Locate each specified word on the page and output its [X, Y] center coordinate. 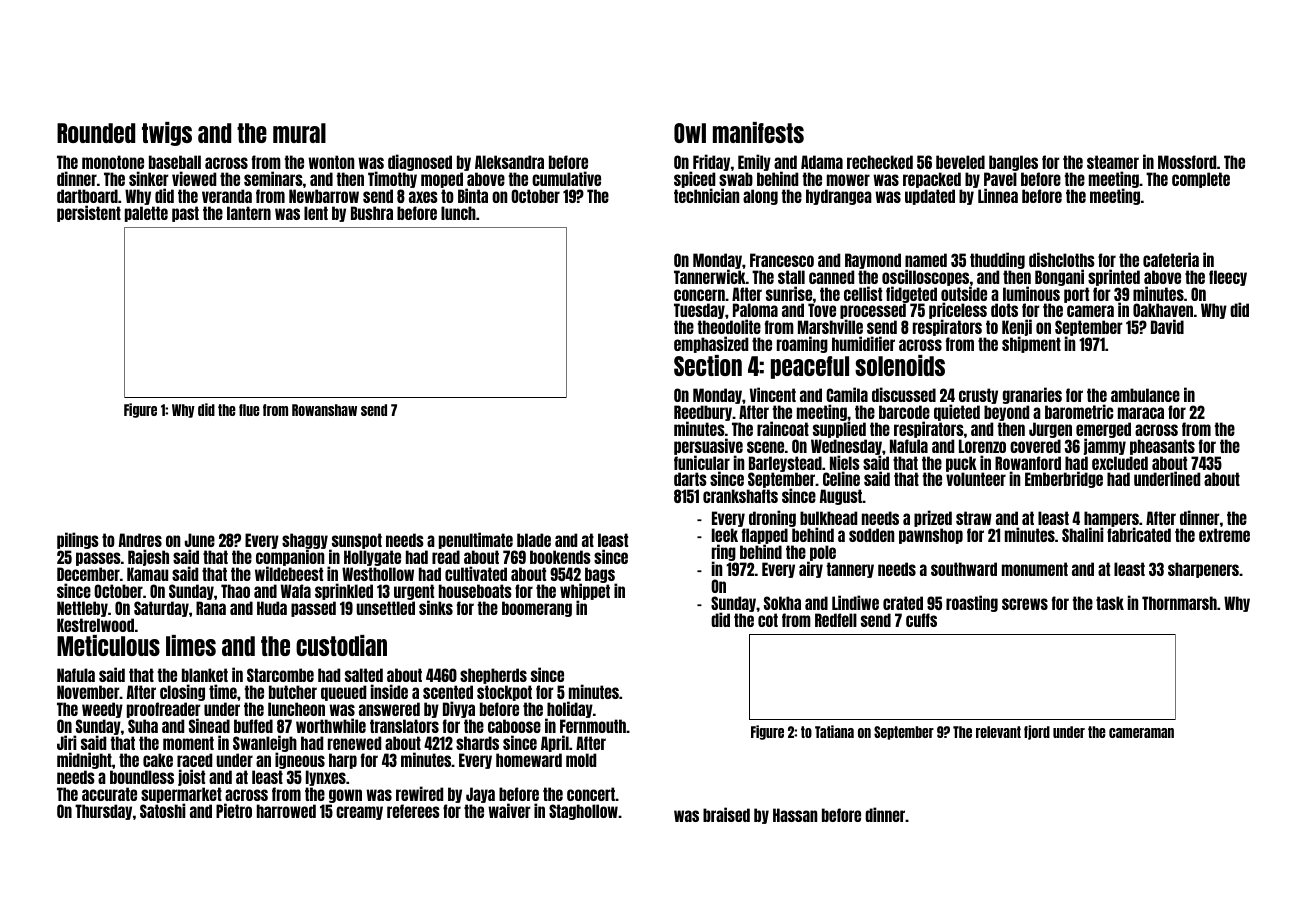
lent [316, 213]
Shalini [1083, 534]
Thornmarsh [1179, 603]
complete [1201, 180]
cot [768, 620]
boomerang [537, 609]
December [88, 574]
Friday [710, 163]
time [223, 691]
